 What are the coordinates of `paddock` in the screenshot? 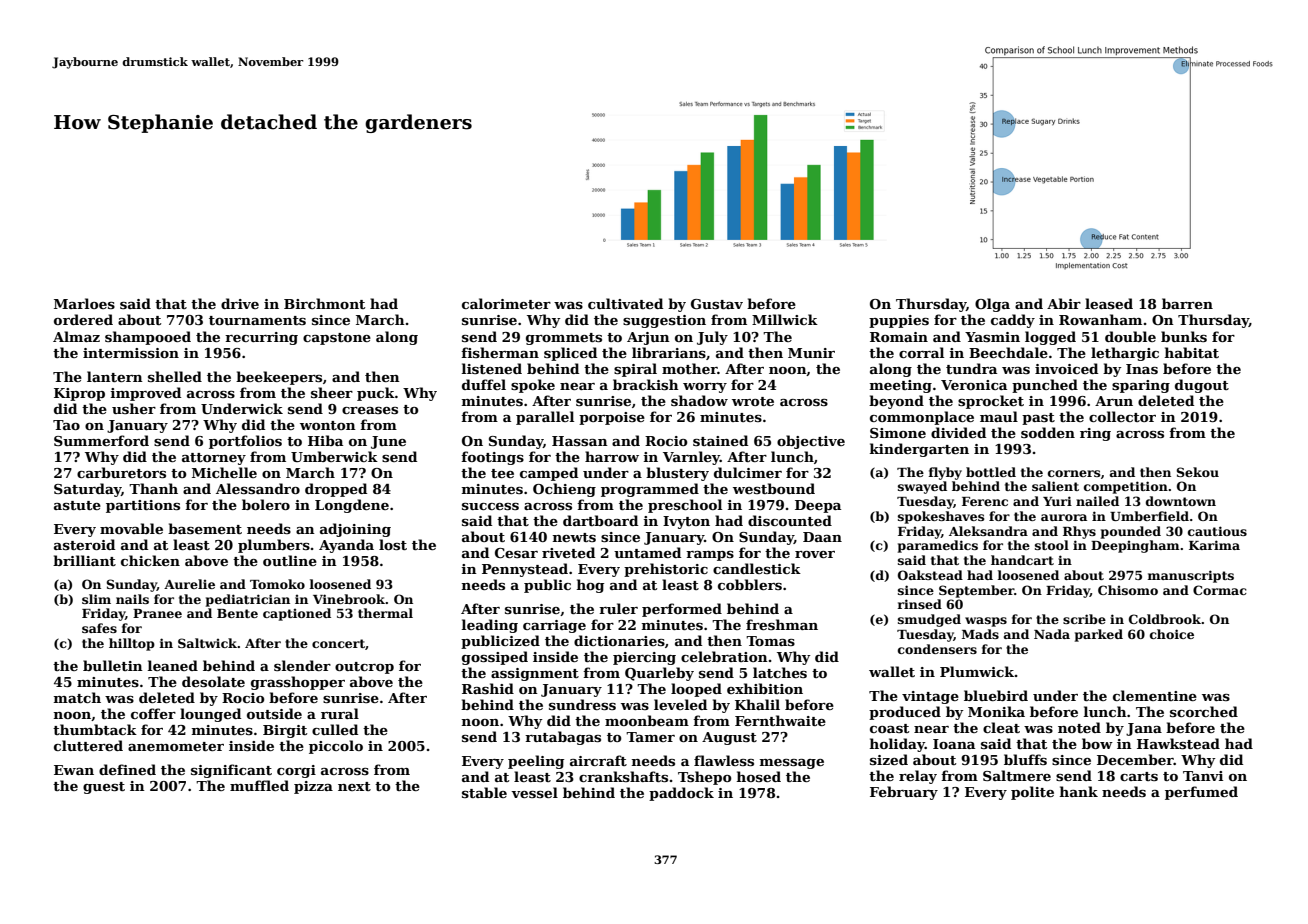 It's located at (681, 794).
